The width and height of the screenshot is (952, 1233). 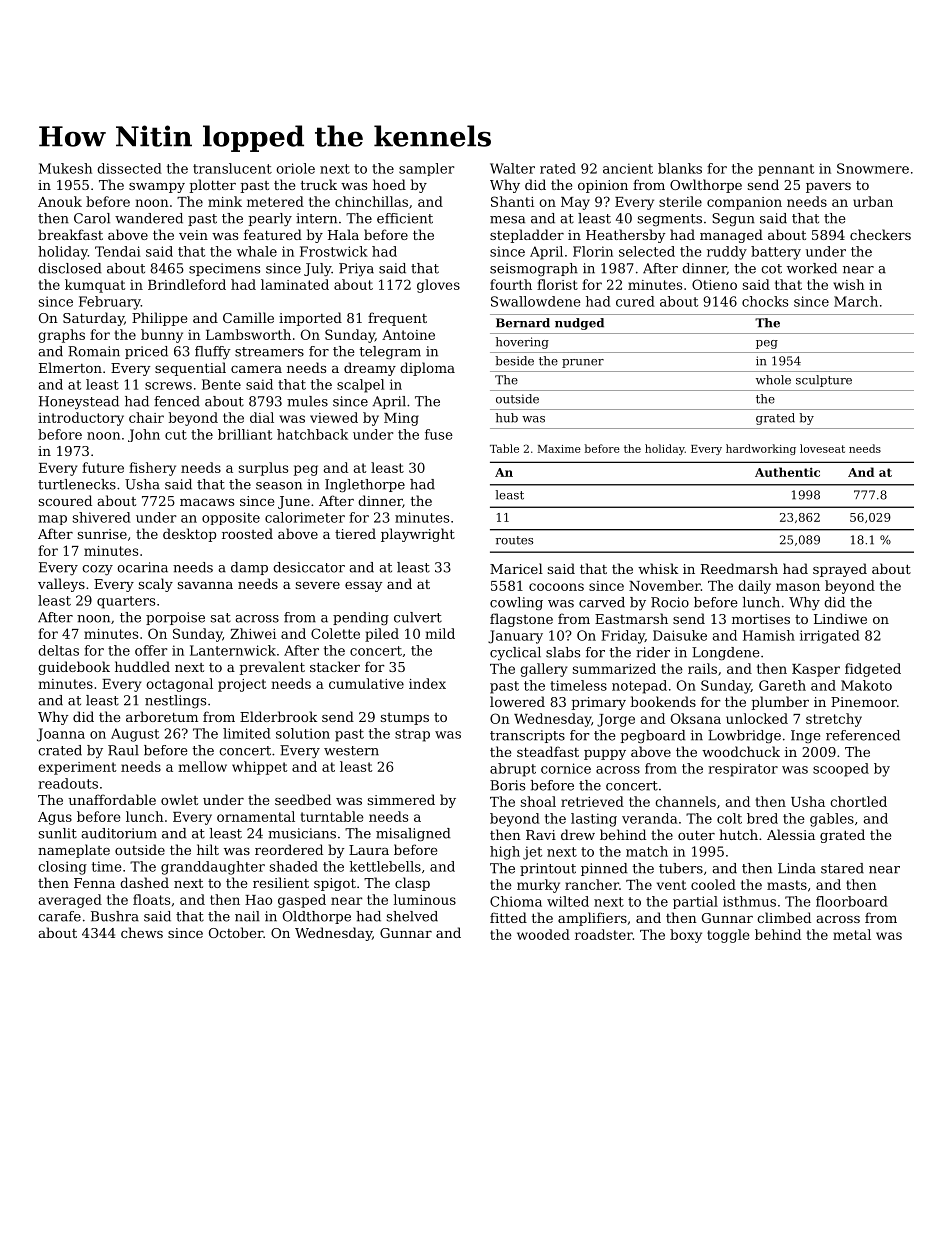 I want to click on scalpel, so click(x=360, y=386).
